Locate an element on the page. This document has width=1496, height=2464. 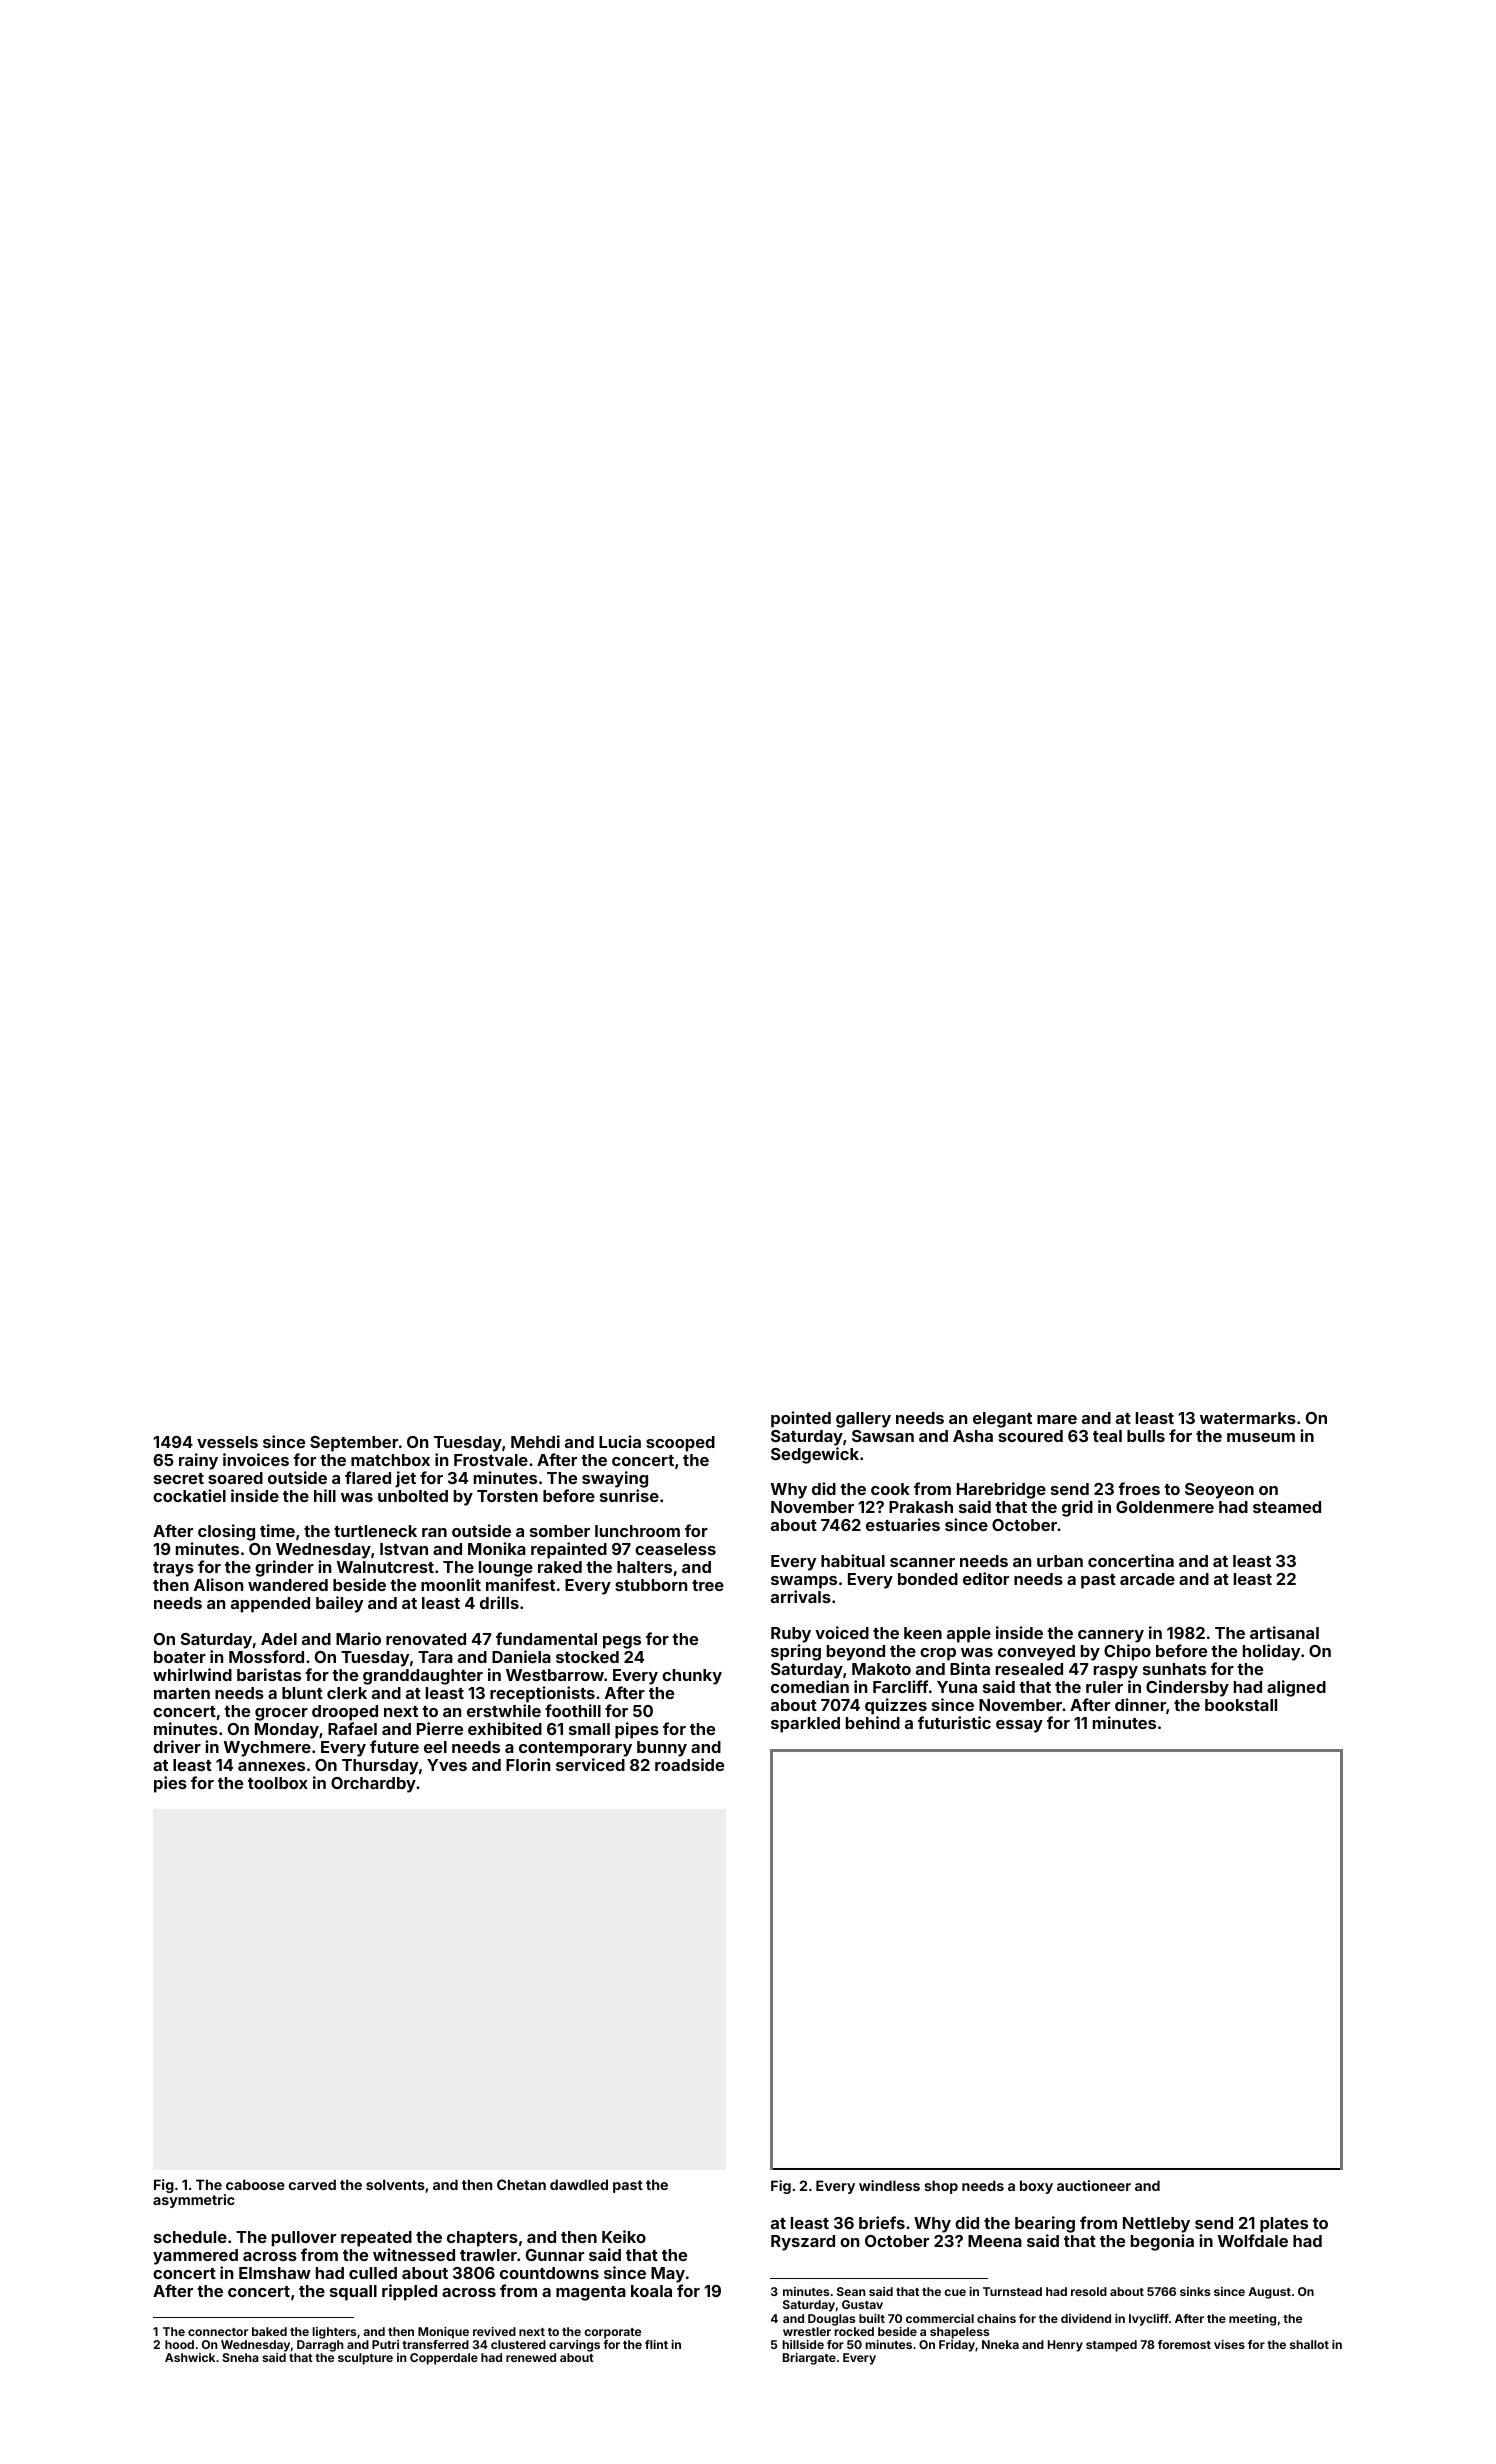
teal is located at coordinates (1107, 1436).
